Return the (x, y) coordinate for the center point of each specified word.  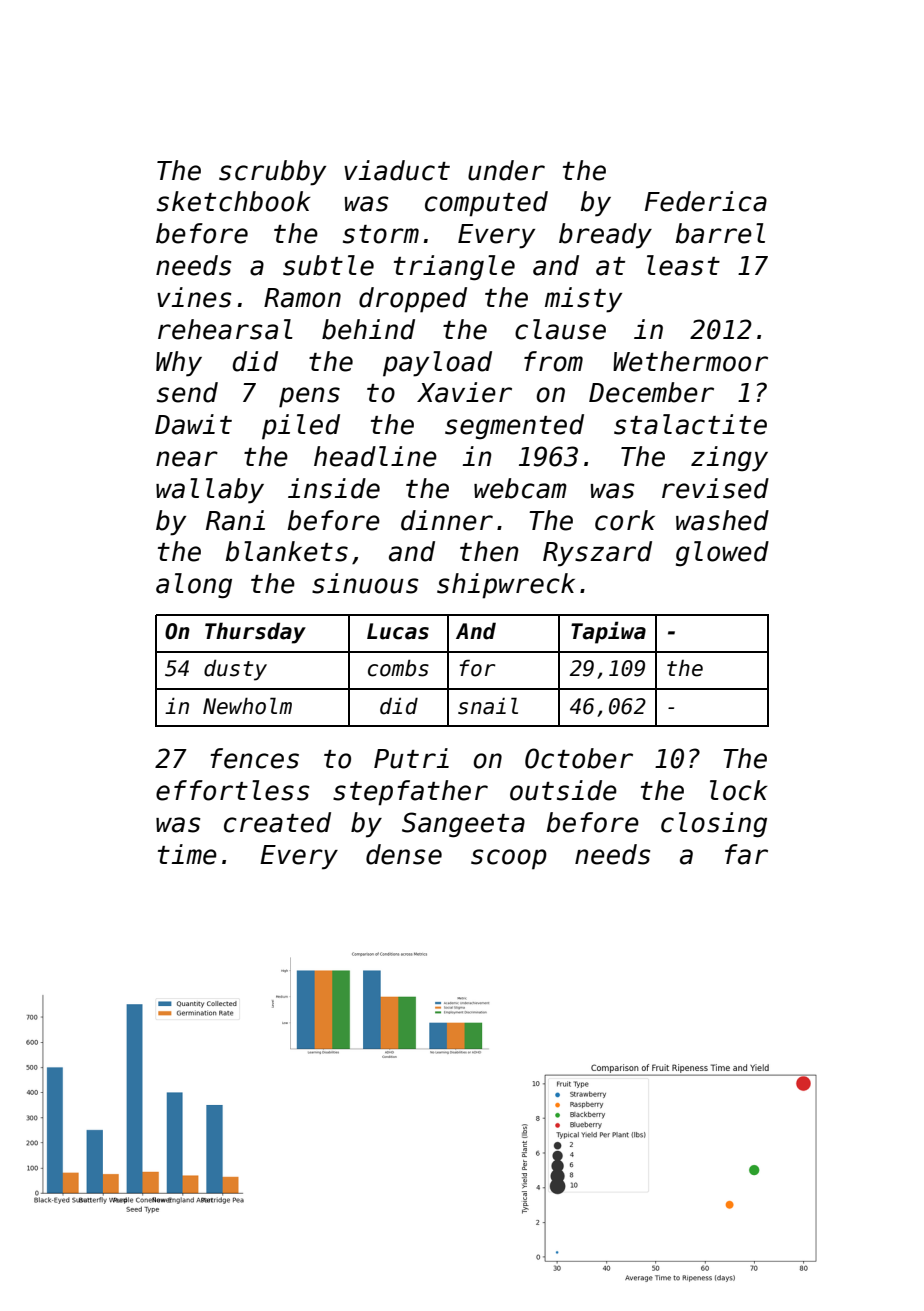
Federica (706, 201)
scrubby (272, 173)
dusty (235, 670)
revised (715, 488)
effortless (233, 790)
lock (739, 790)
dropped (413, 300)
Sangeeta (463, 825)
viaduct (397, 170)
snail (488, 706)
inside (334, 488)
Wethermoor (690, 361)
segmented (514, 426)
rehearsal (225, 329)
